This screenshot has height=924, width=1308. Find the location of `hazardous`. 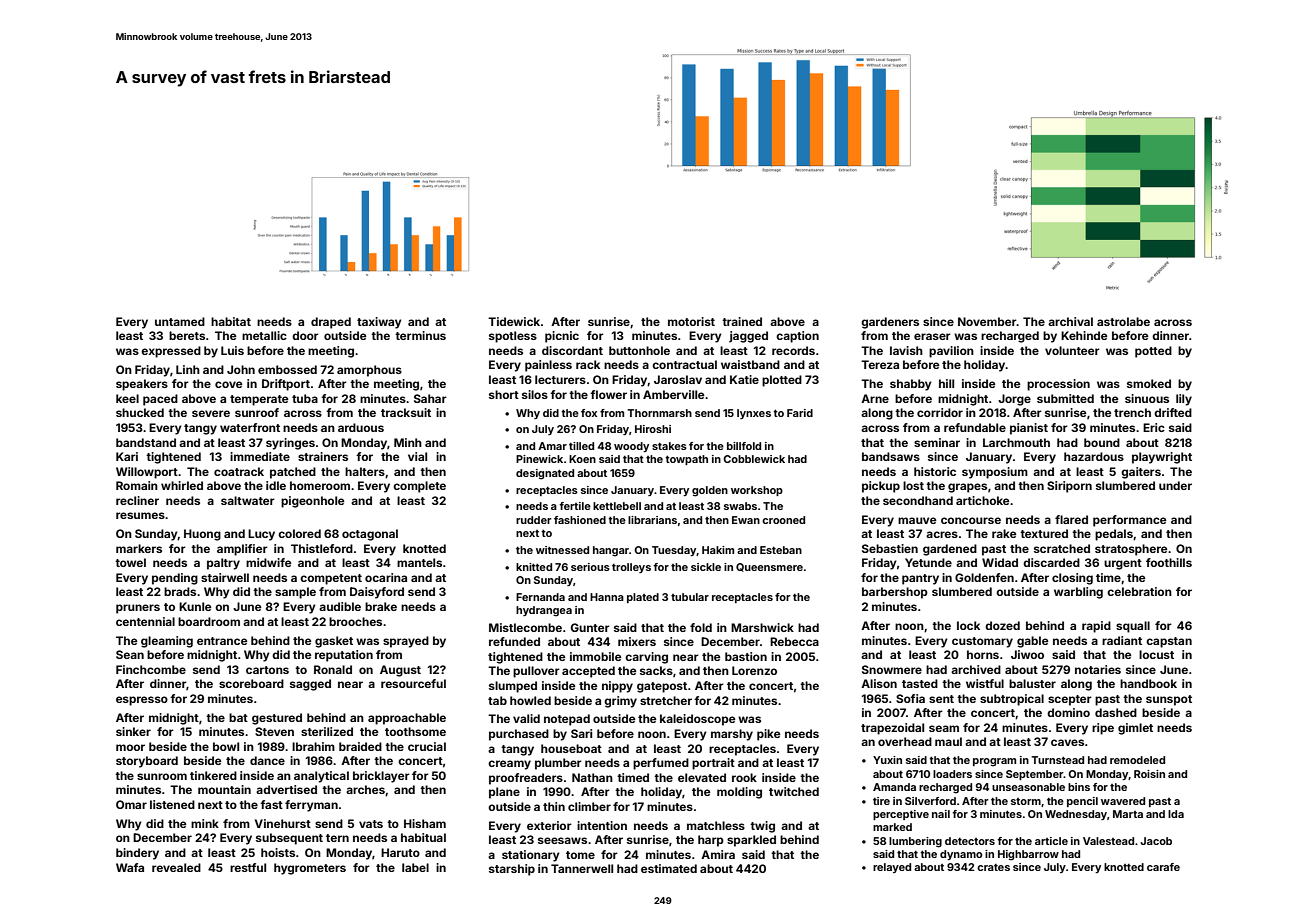

hazardous is located at coordinates (1094, 456).
